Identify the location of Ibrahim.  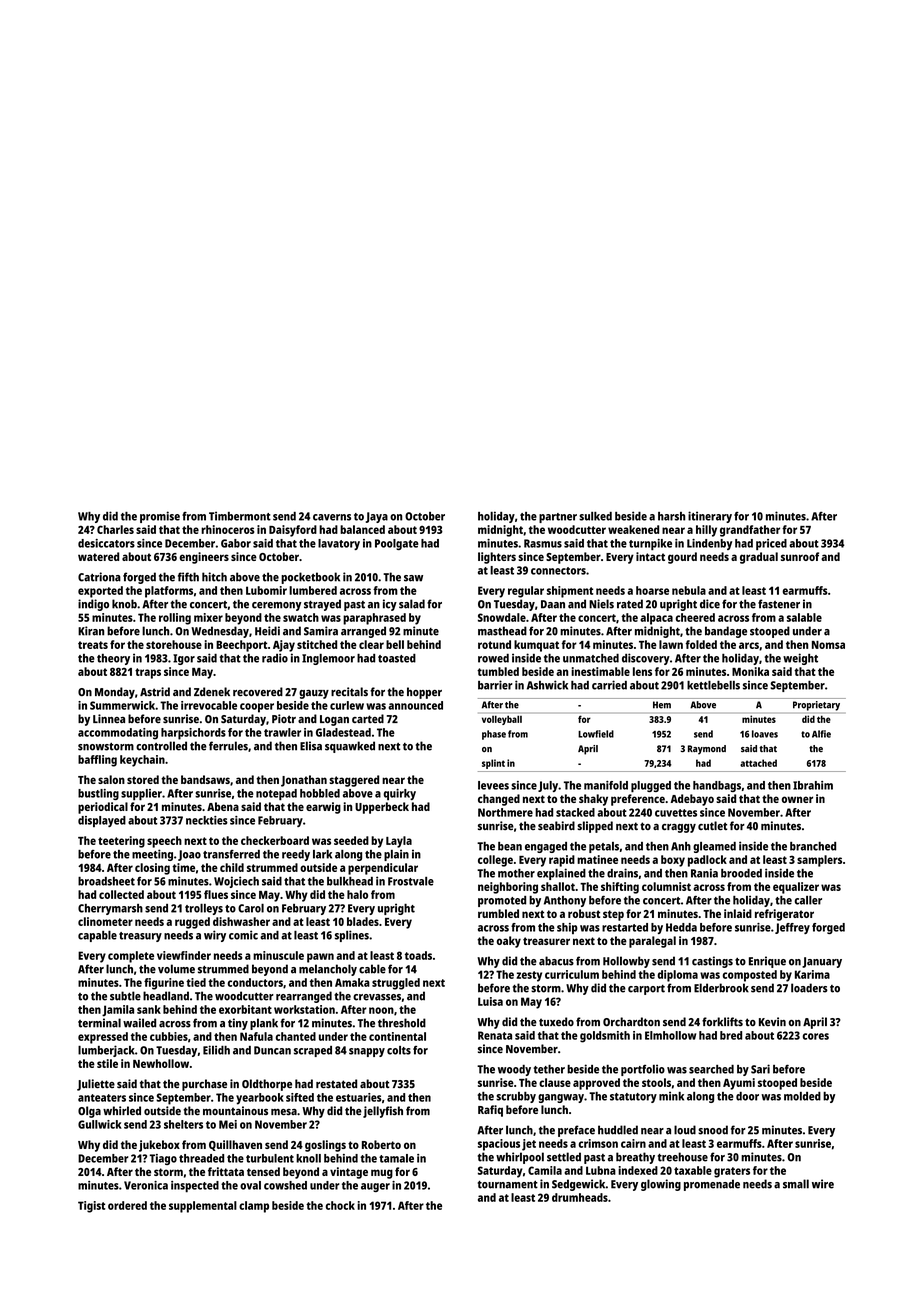
(813, 785).
